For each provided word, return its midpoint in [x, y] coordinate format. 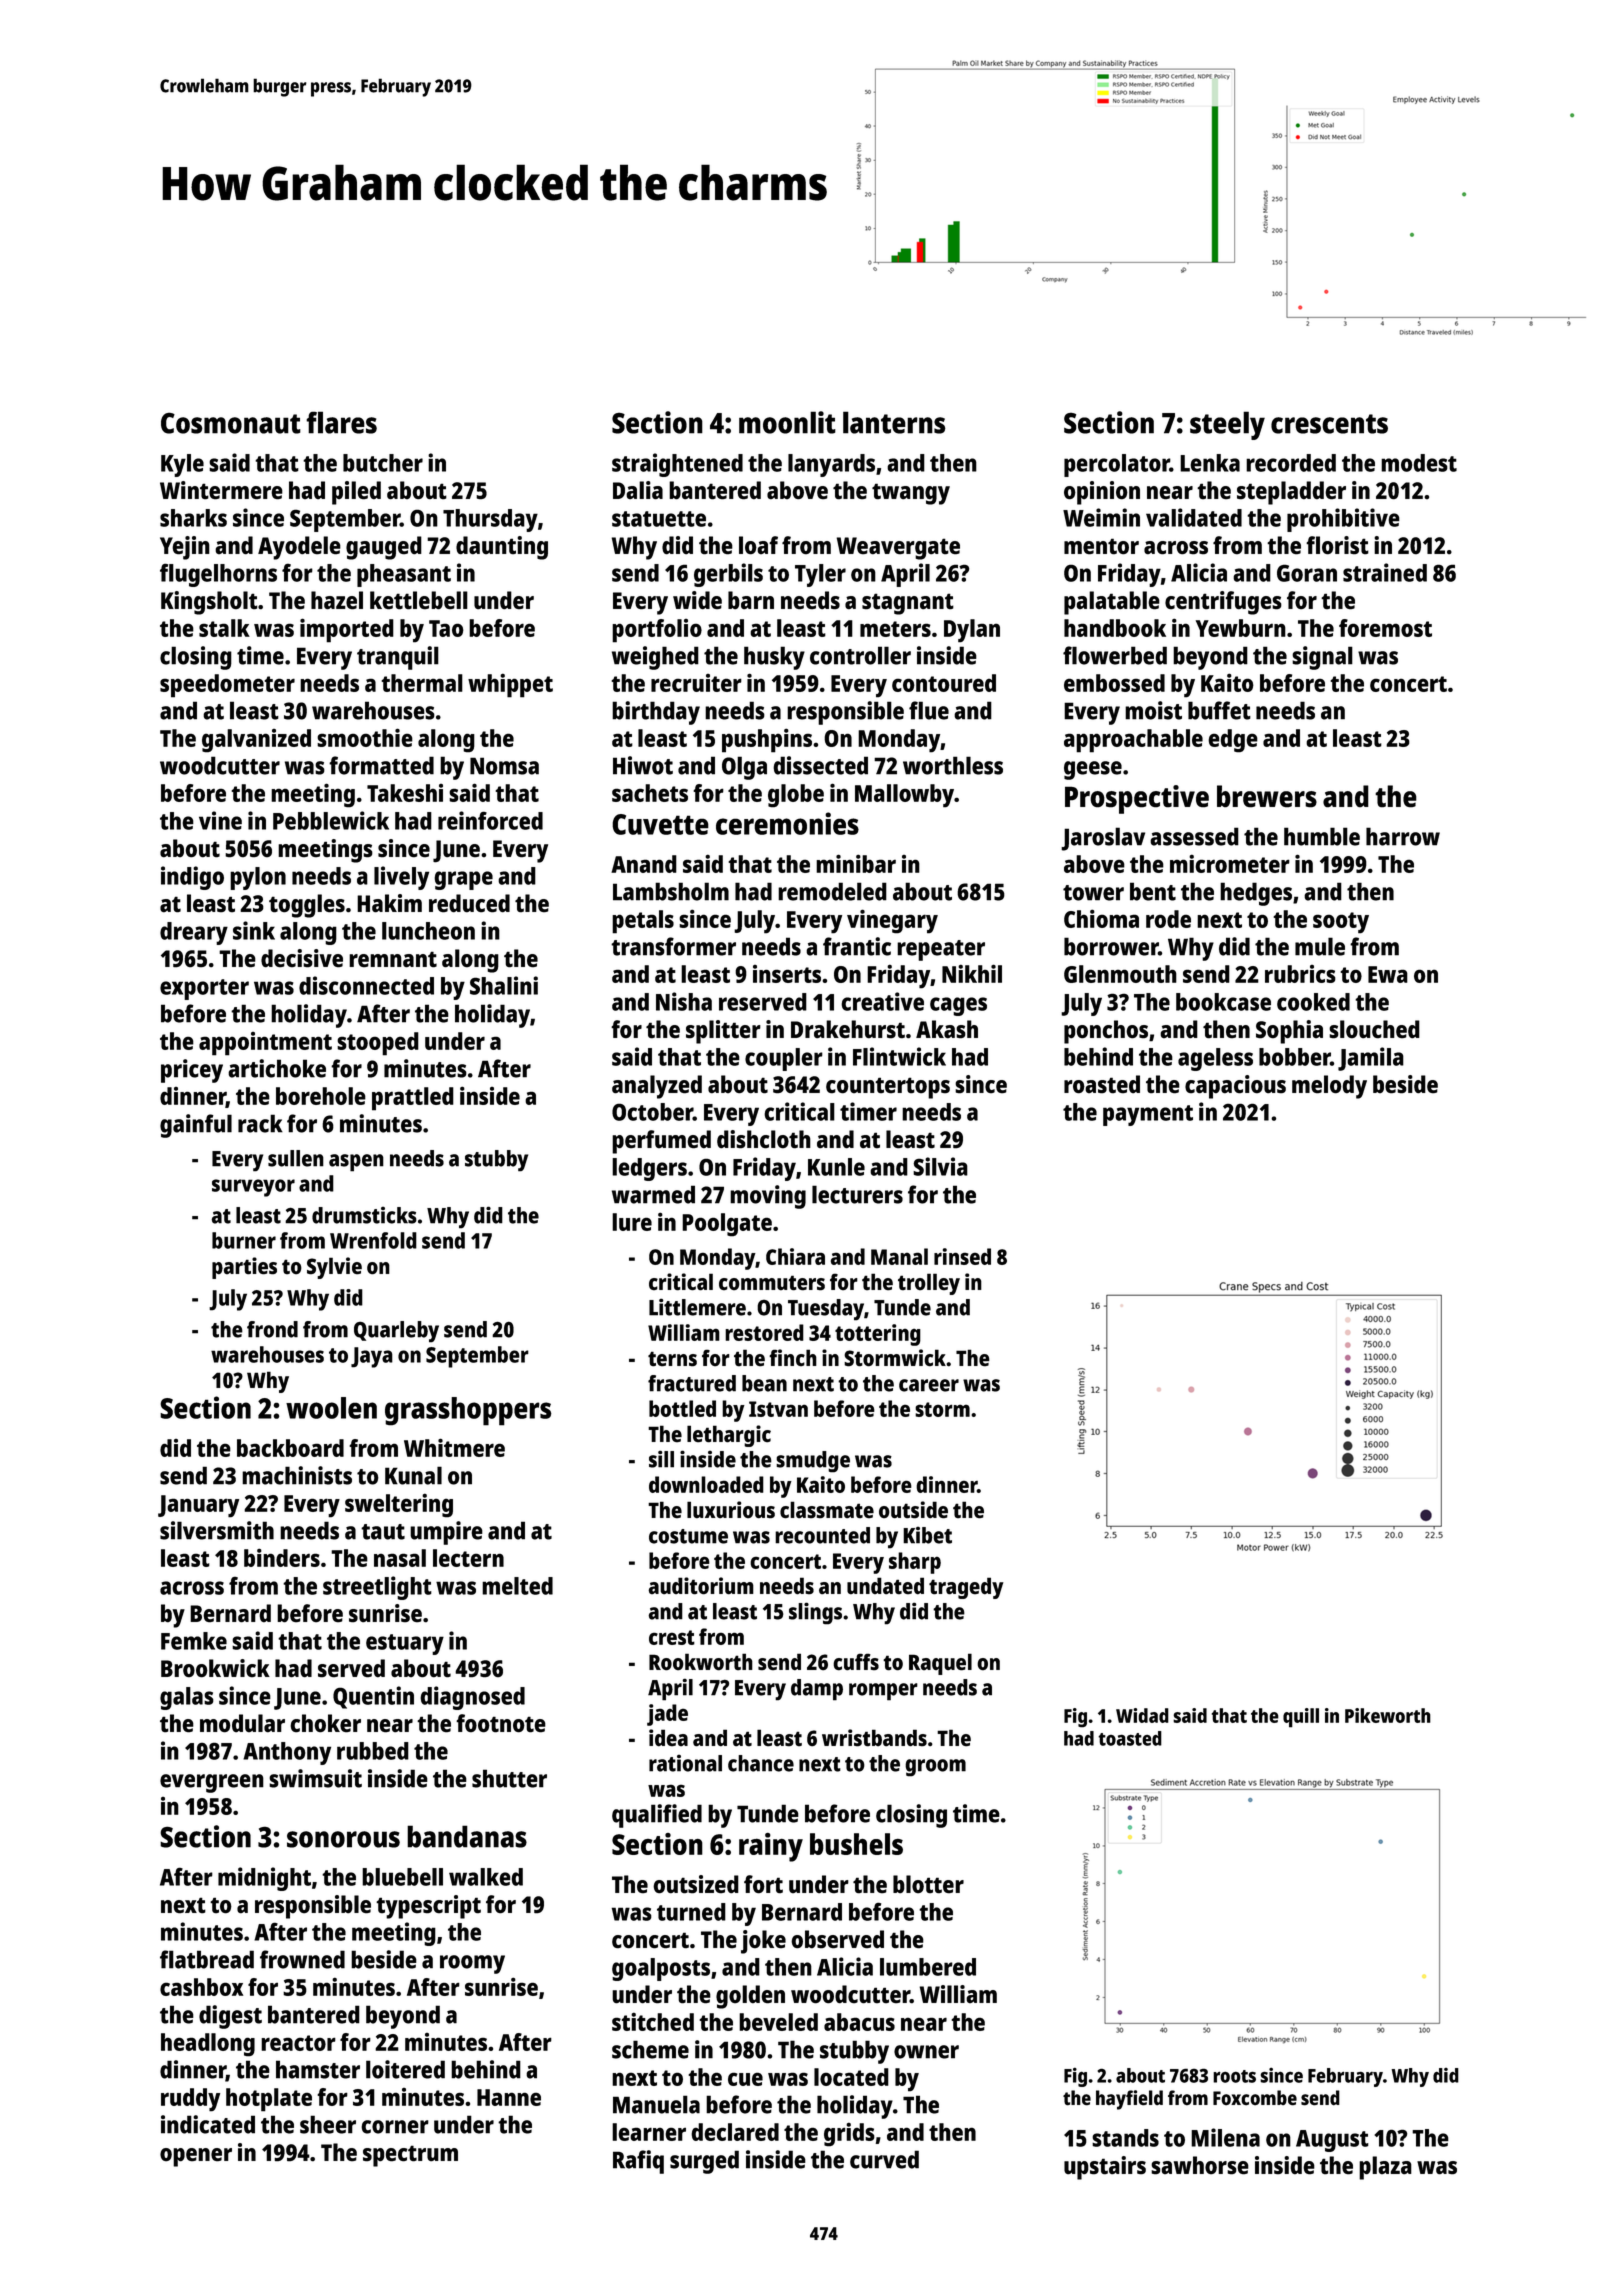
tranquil [398, 658]
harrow [1403, 836]
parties [244, 1268]
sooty [1341, 923]
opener [196, 2157]
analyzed [657, 1087]
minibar [856, 863]
